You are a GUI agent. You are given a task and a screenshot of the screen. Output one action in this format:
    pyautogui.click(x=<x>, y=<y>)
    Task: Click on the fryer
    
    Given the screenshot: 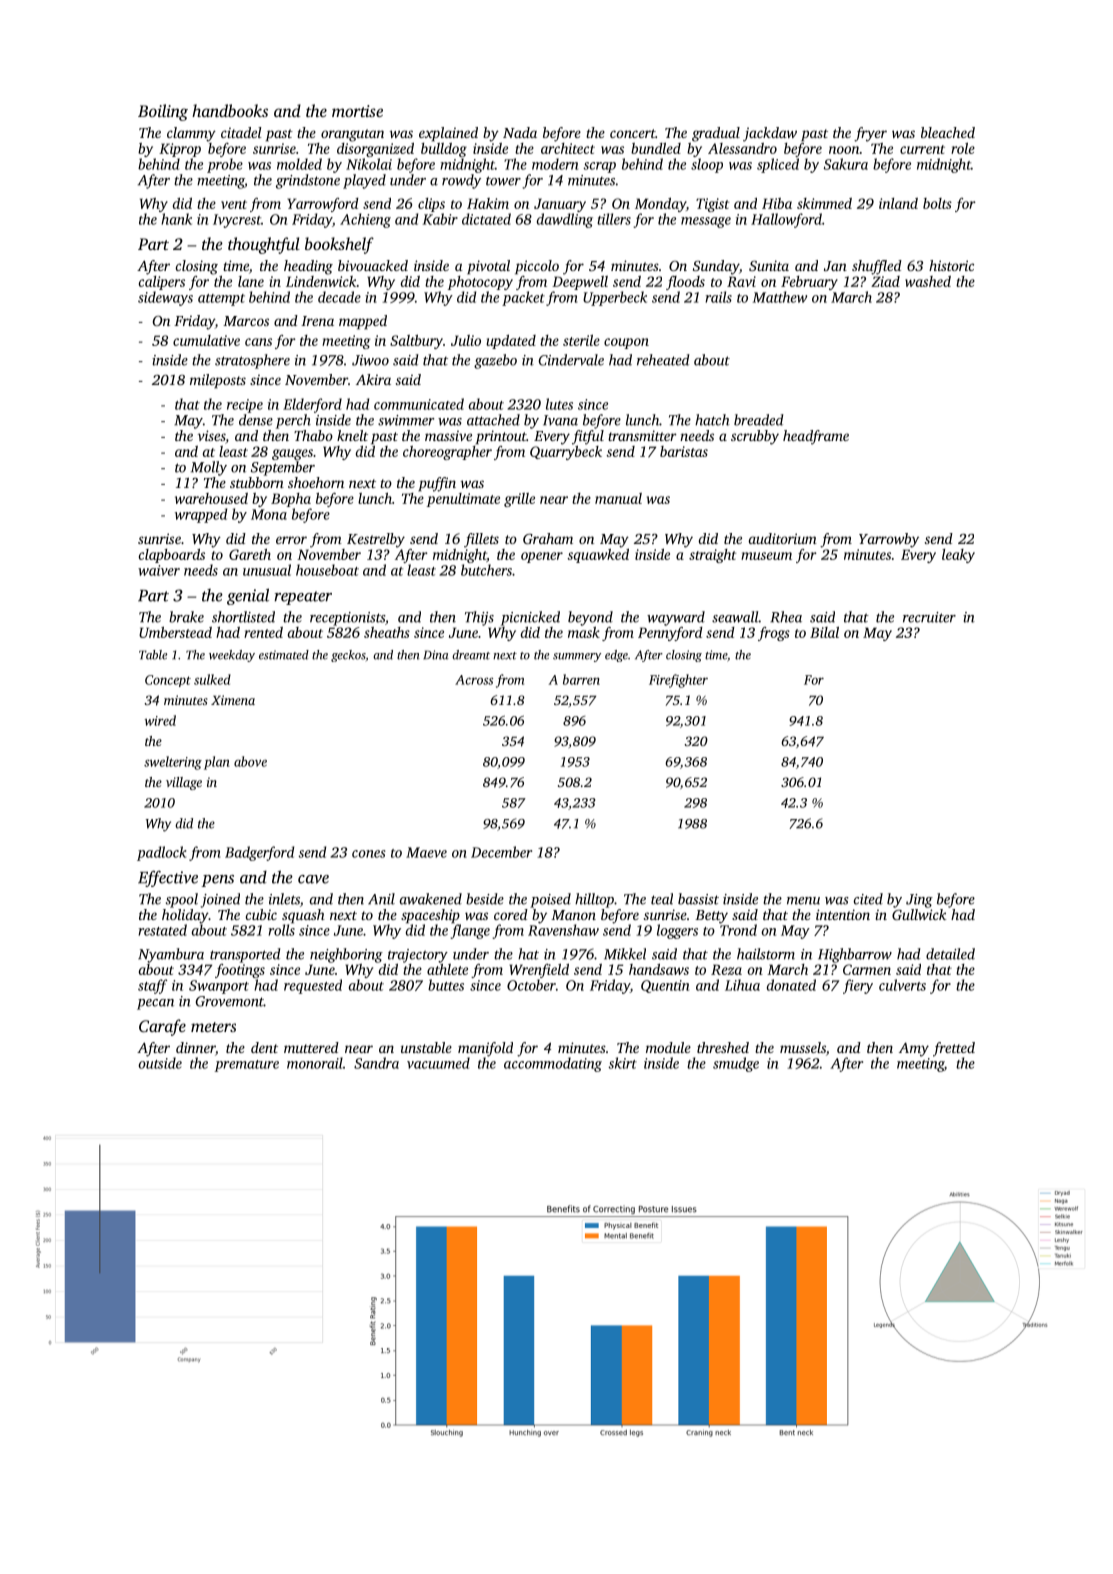 What is the action you would take?
    pyautogui.click(x=870, y=134)
